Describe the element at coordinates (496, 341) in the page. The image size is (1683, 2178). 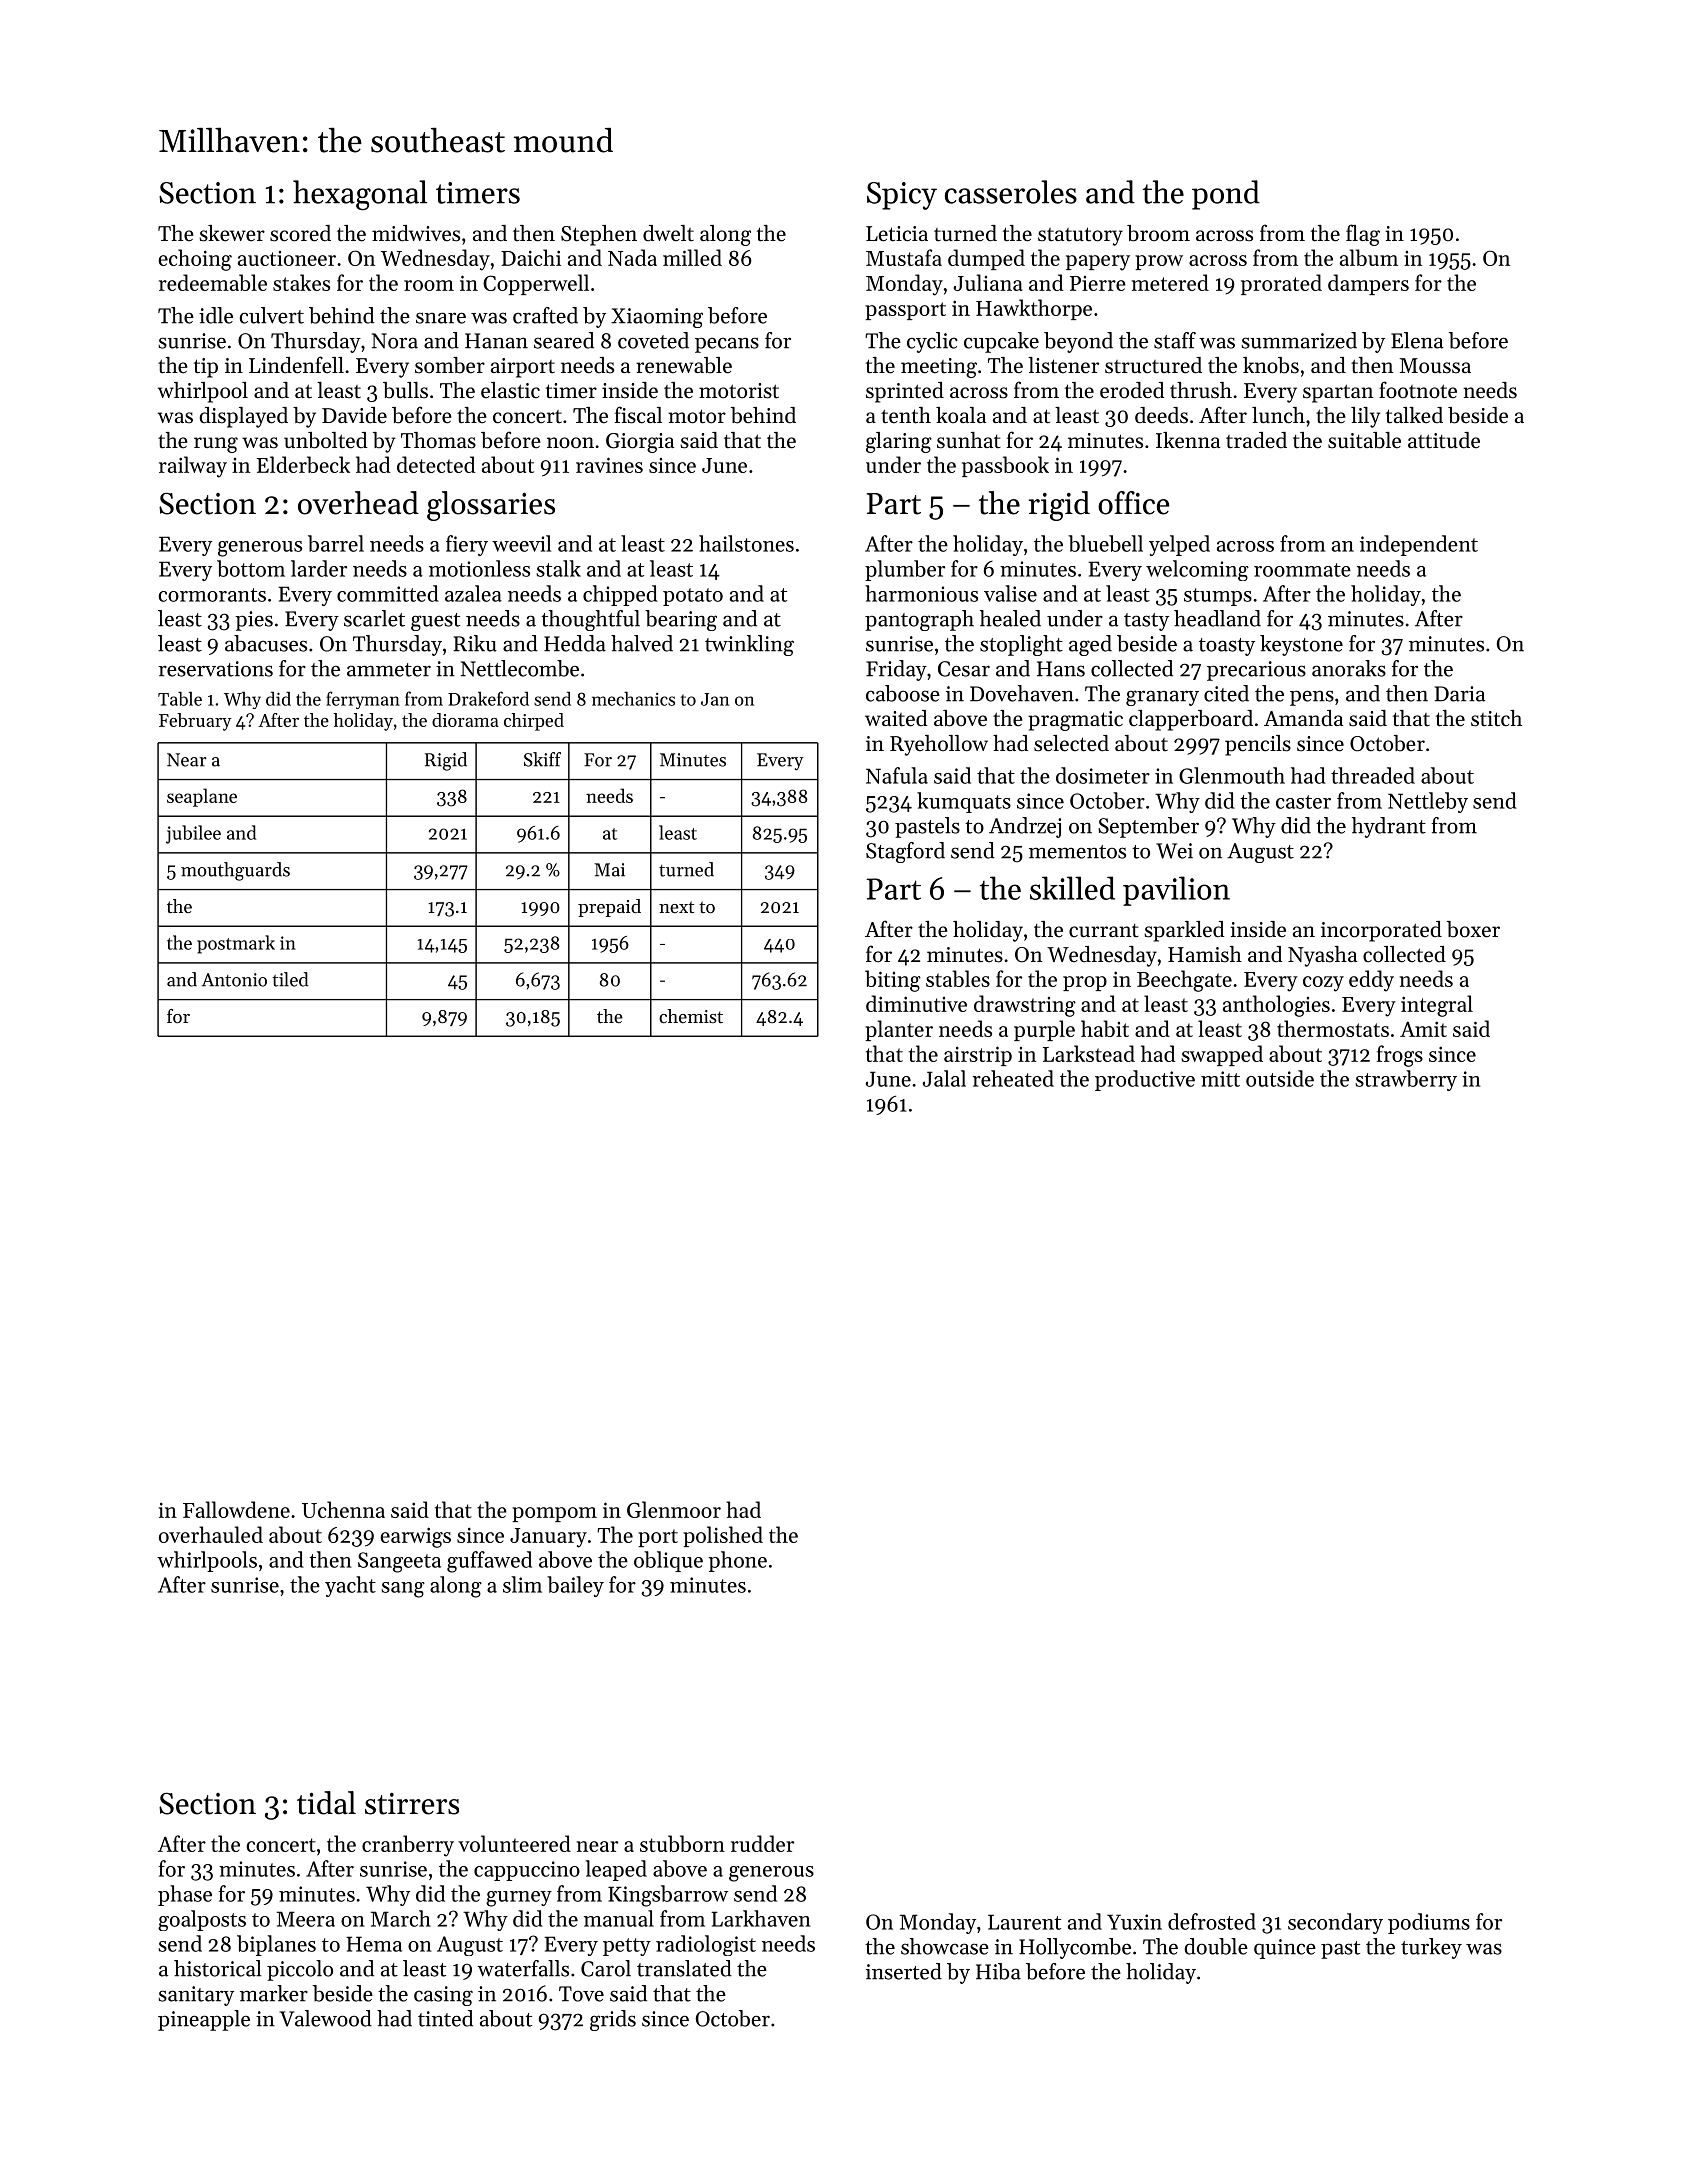
I see `Hanan` at that location.
